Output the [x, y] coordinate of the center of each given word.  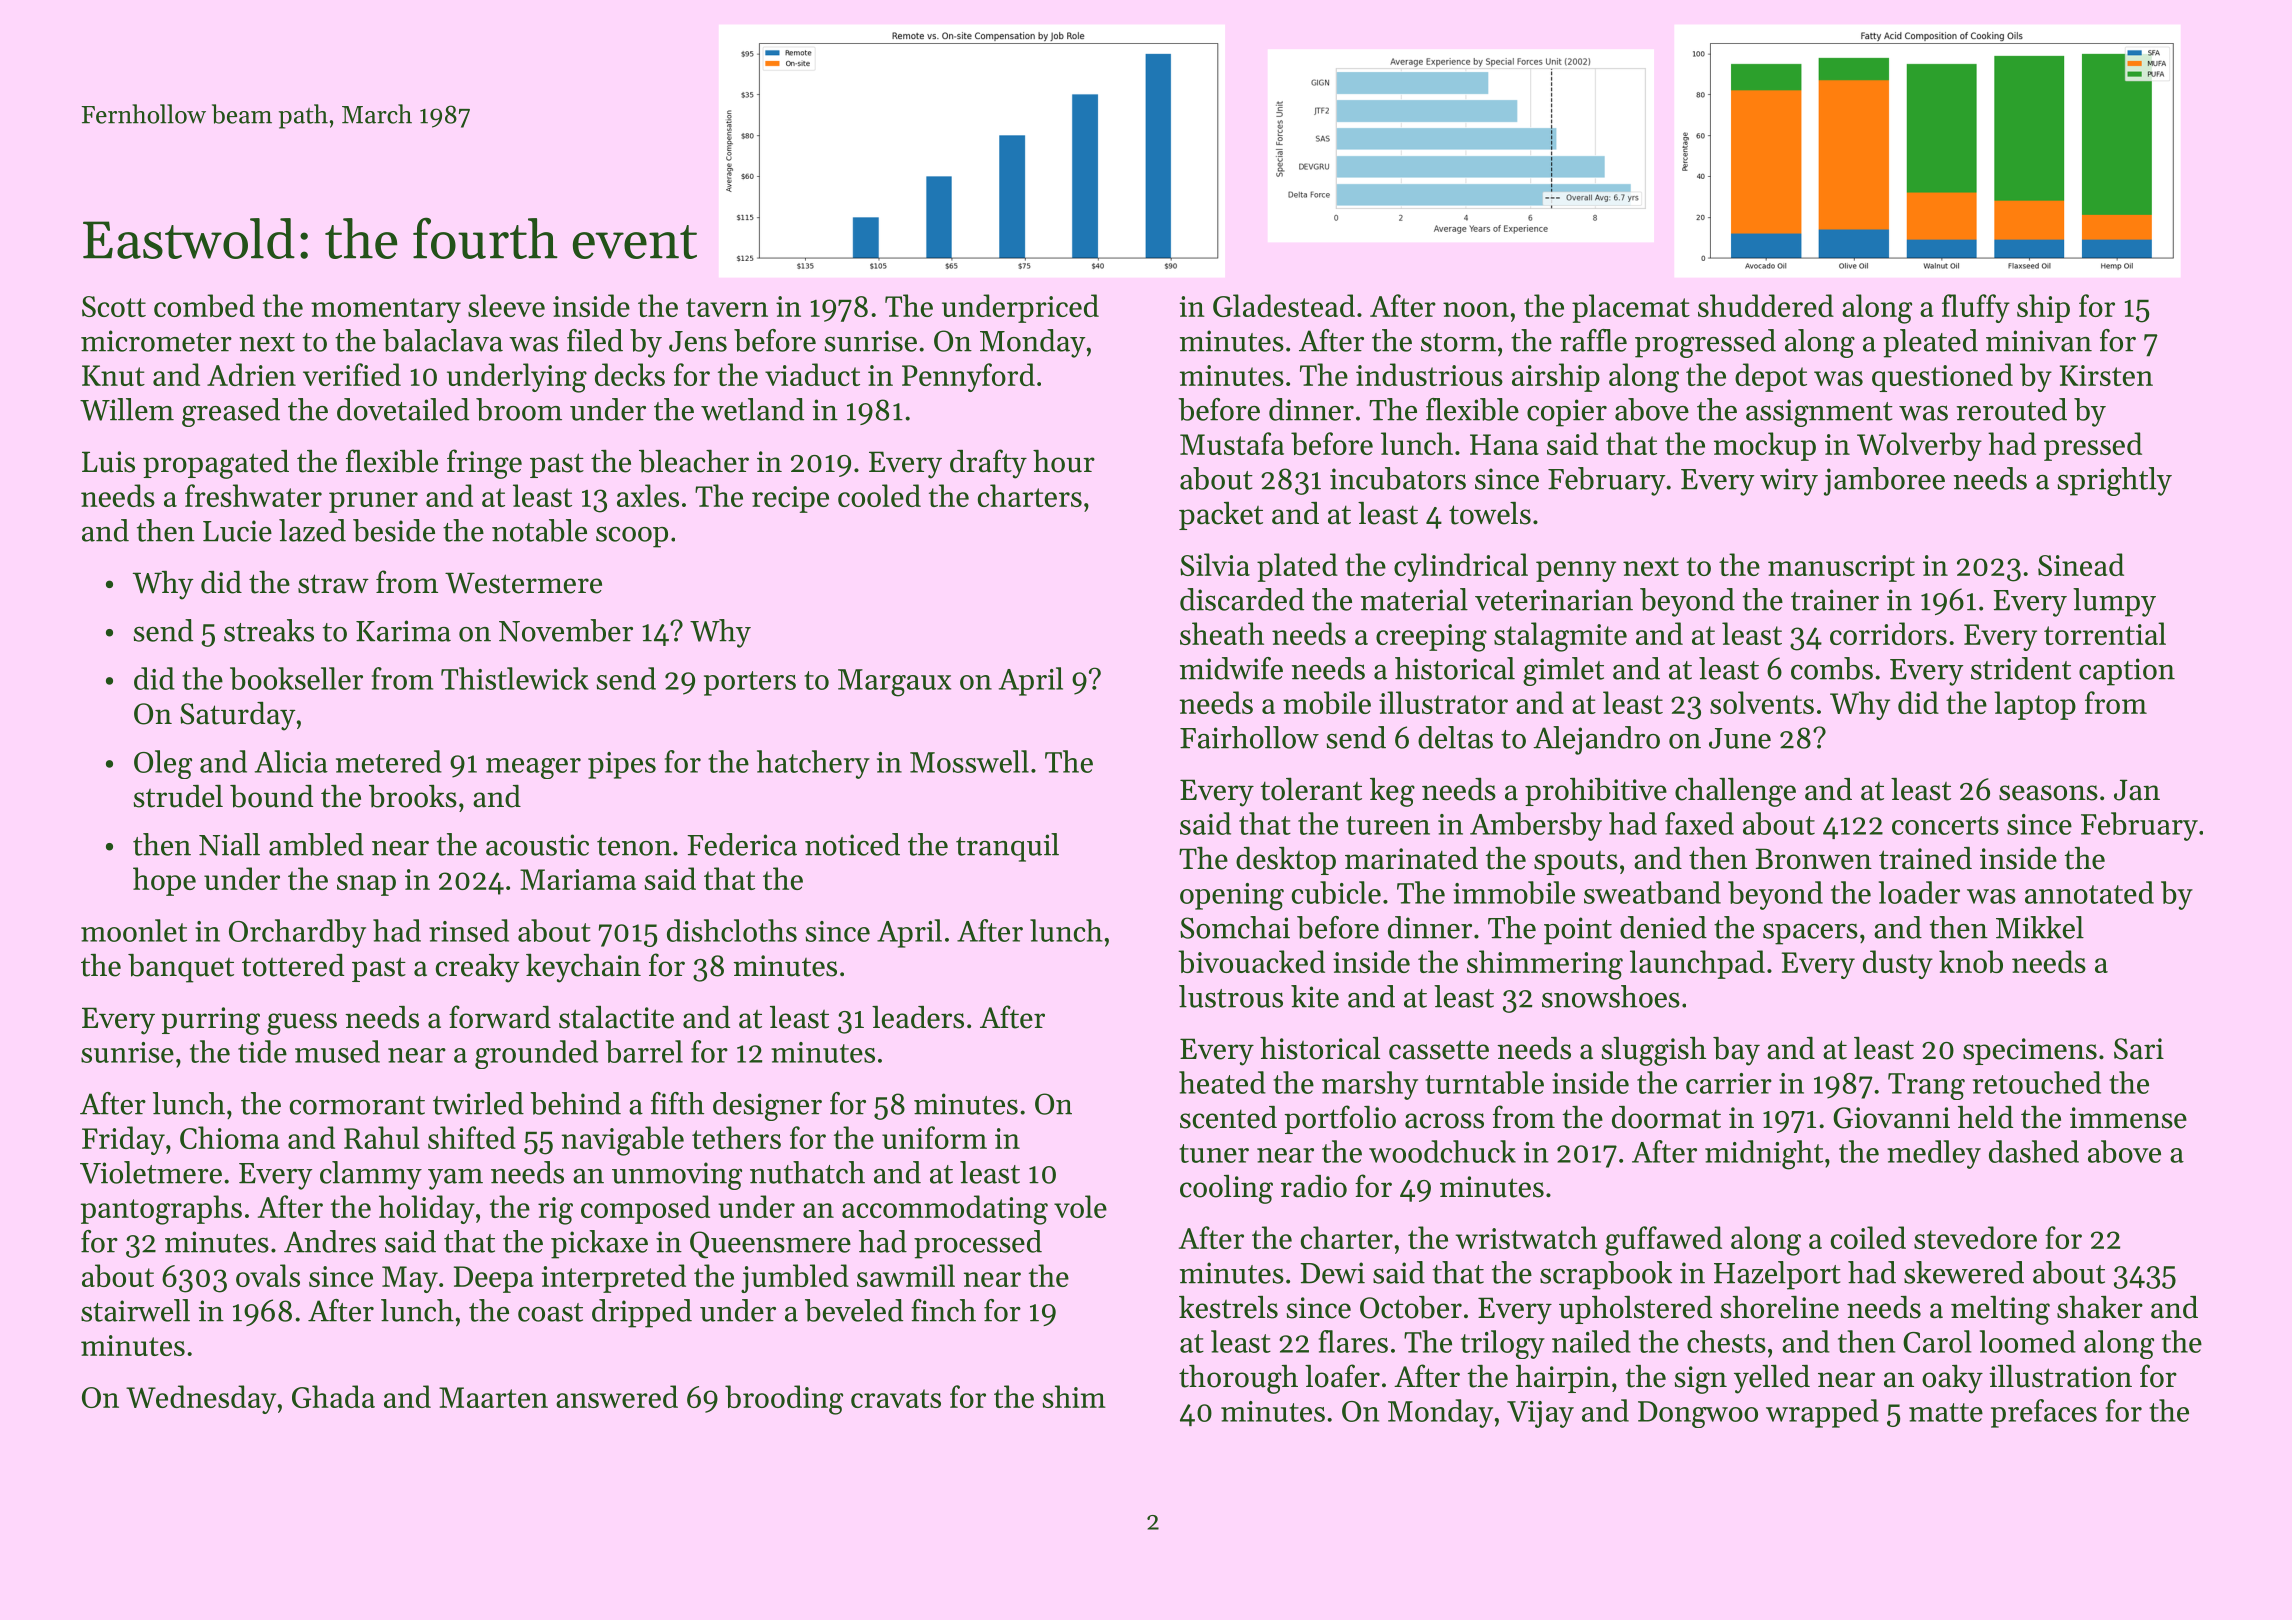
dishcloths [732, 930]
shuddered [1766, 305]
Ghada [333, 1396]
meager [533, 768]
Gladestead [1284, 305]
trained [1925, 858]
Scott [114, 306]
